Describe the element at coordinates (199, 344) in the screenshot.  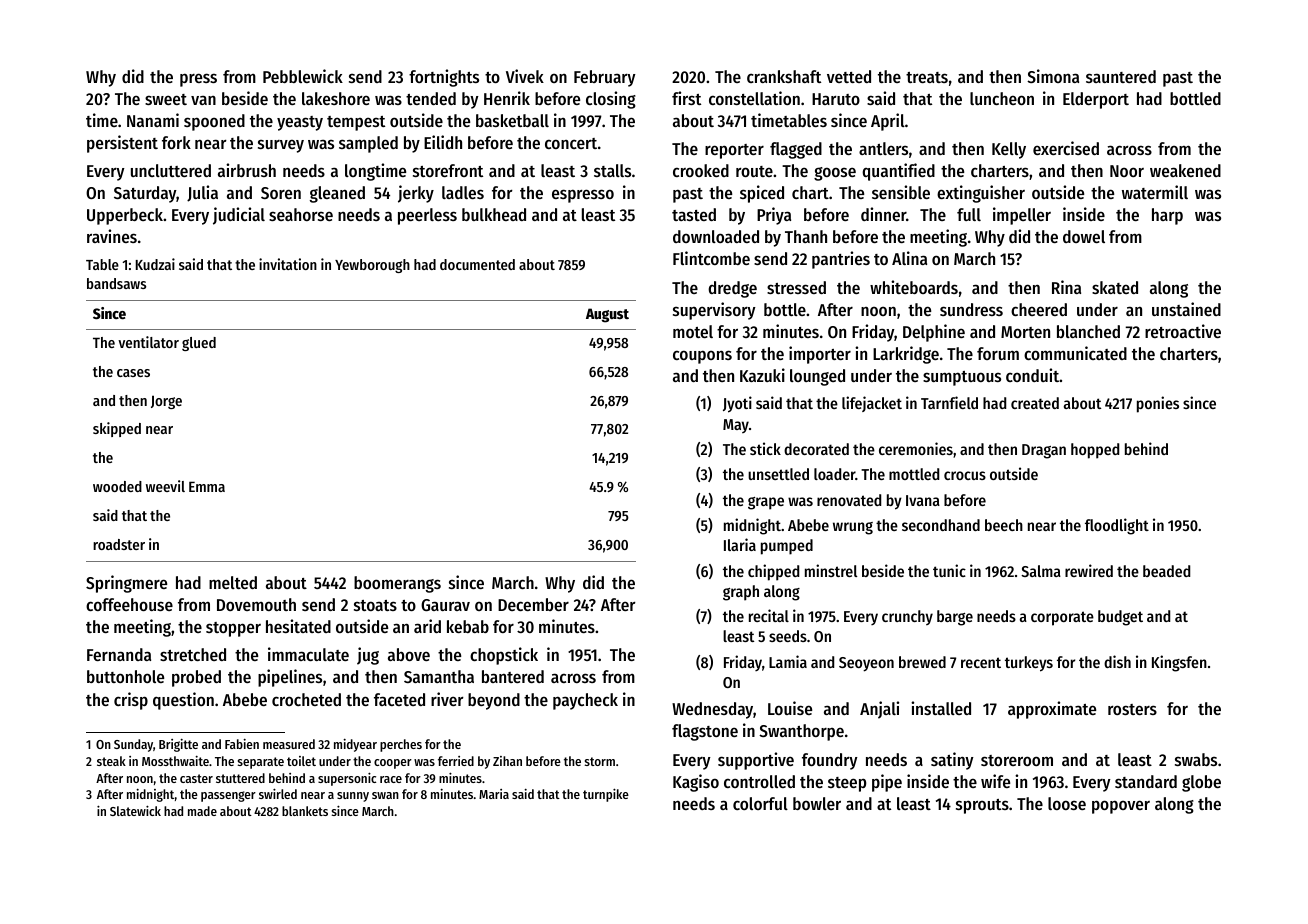
I see `glued` at that location.
